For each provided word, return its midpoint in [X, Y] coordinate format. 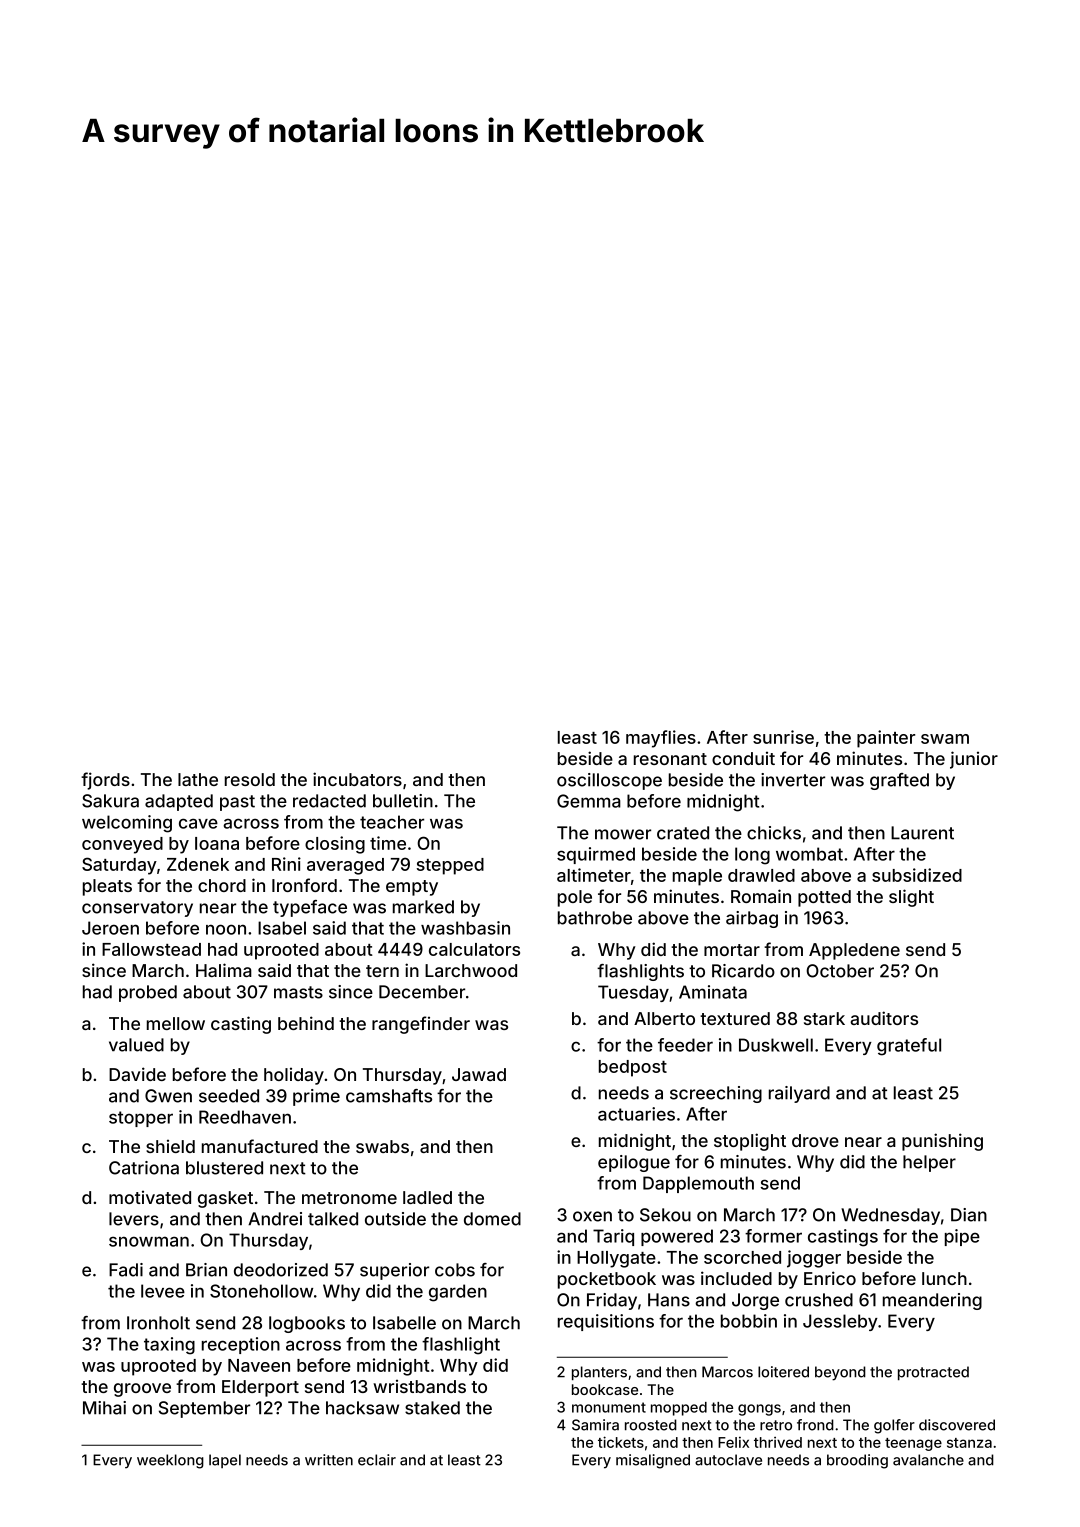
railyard [799, 1094]
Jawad [479, 1074]
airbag [752, 919]
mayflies [661, 739]
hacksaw [362, 1408]
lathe [198, 779]
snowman [149, 1241]
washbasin [465, 928]
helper [929, 1163]
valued [136, 1045]
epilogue [634, 1163]
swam [945, 739]
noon [226, 929]
